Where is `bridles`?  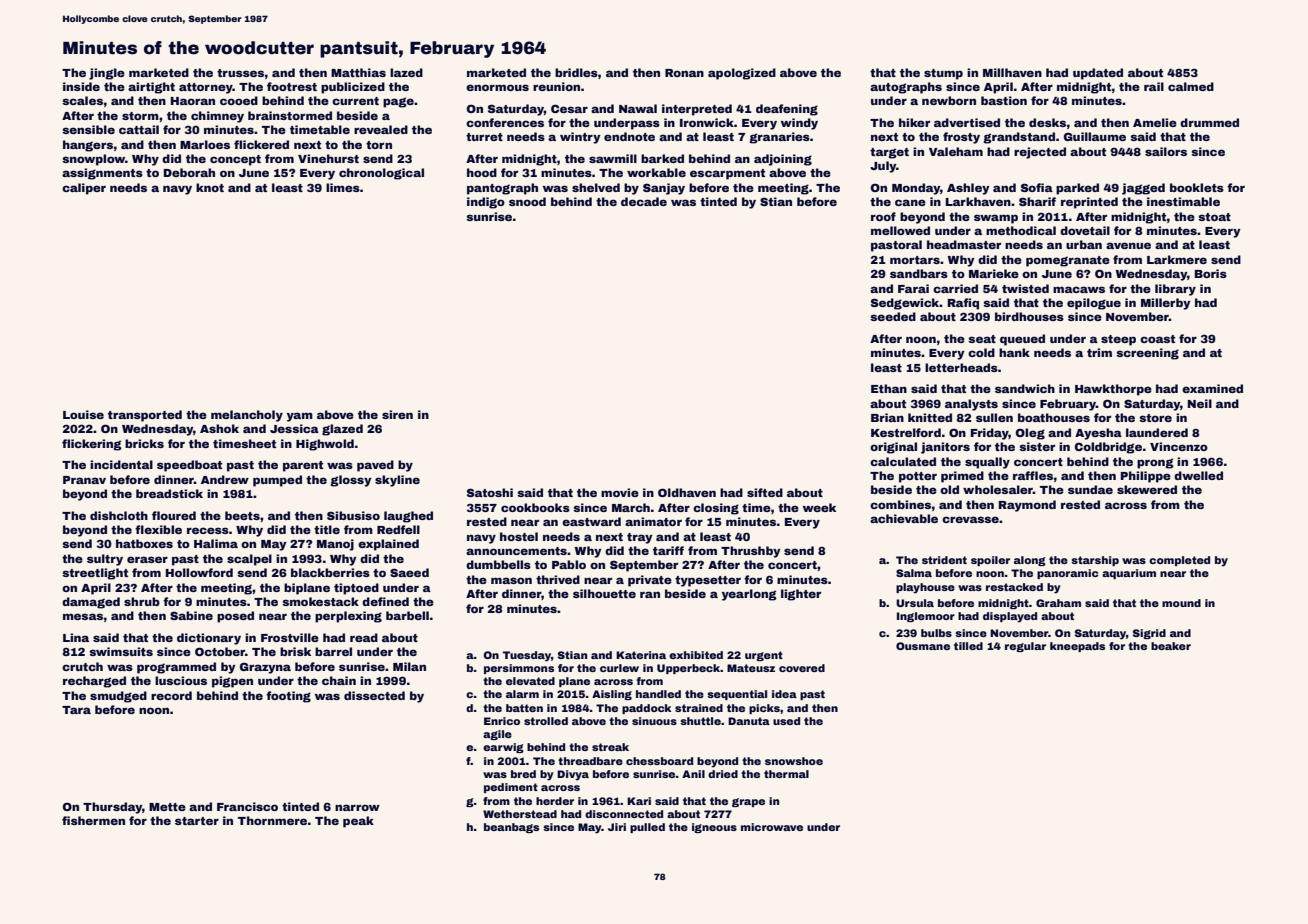
bridles is located at coordinates (576, 72).
